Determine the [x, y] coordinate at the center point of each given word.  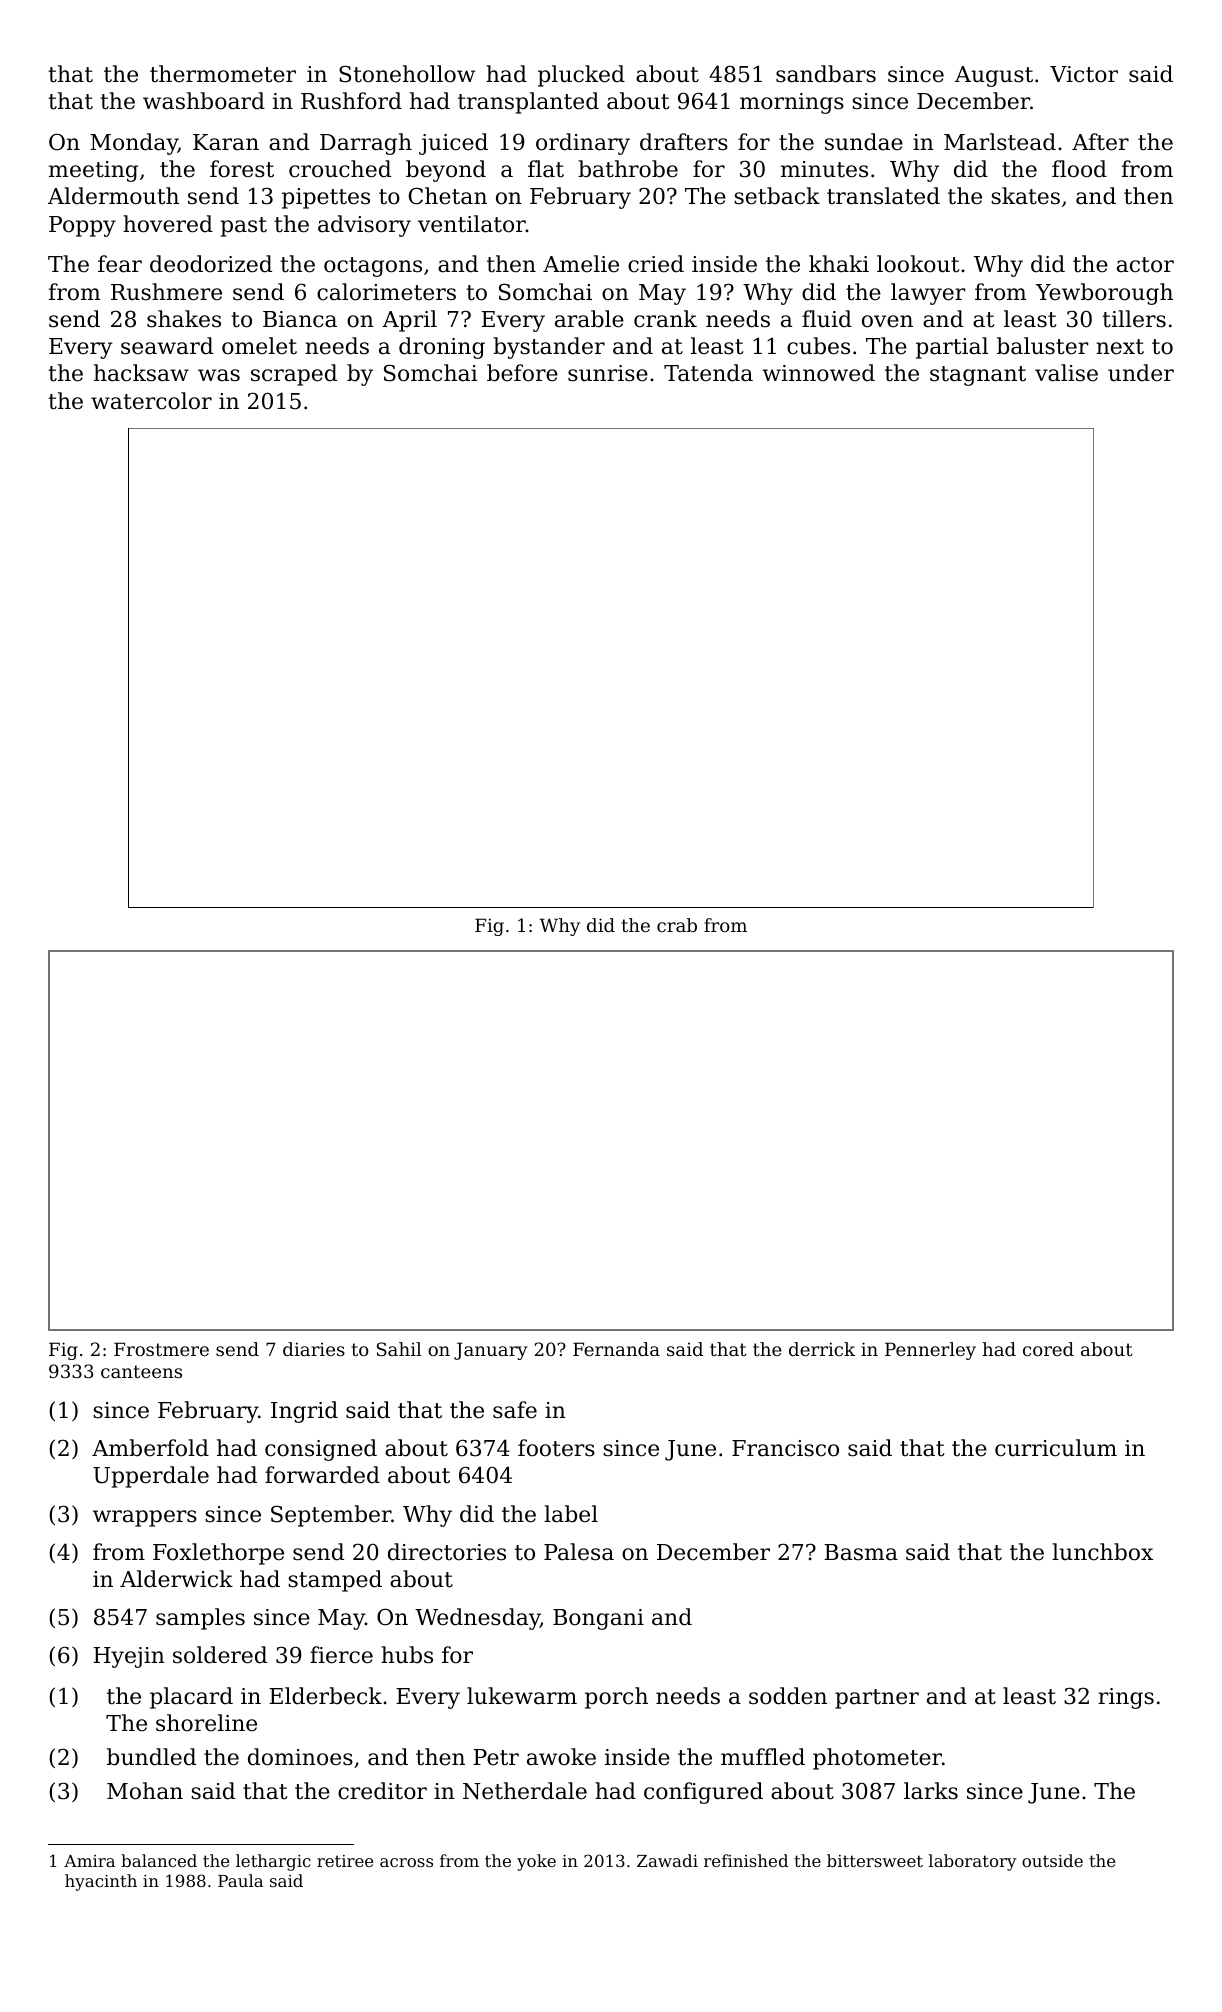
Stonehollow [407, 74]
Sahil [399, 1349]
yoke [536, 1862]
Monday [134, 144]
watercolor [151, 401]
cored [1048, 1349]
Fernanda [616, 1349]
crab [677, 925]
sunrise [608, 373]
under [1141, 373]
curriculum [1056, 1448]
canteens [141, 1371]
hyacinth [101, 1882]
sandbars [826, 74]
